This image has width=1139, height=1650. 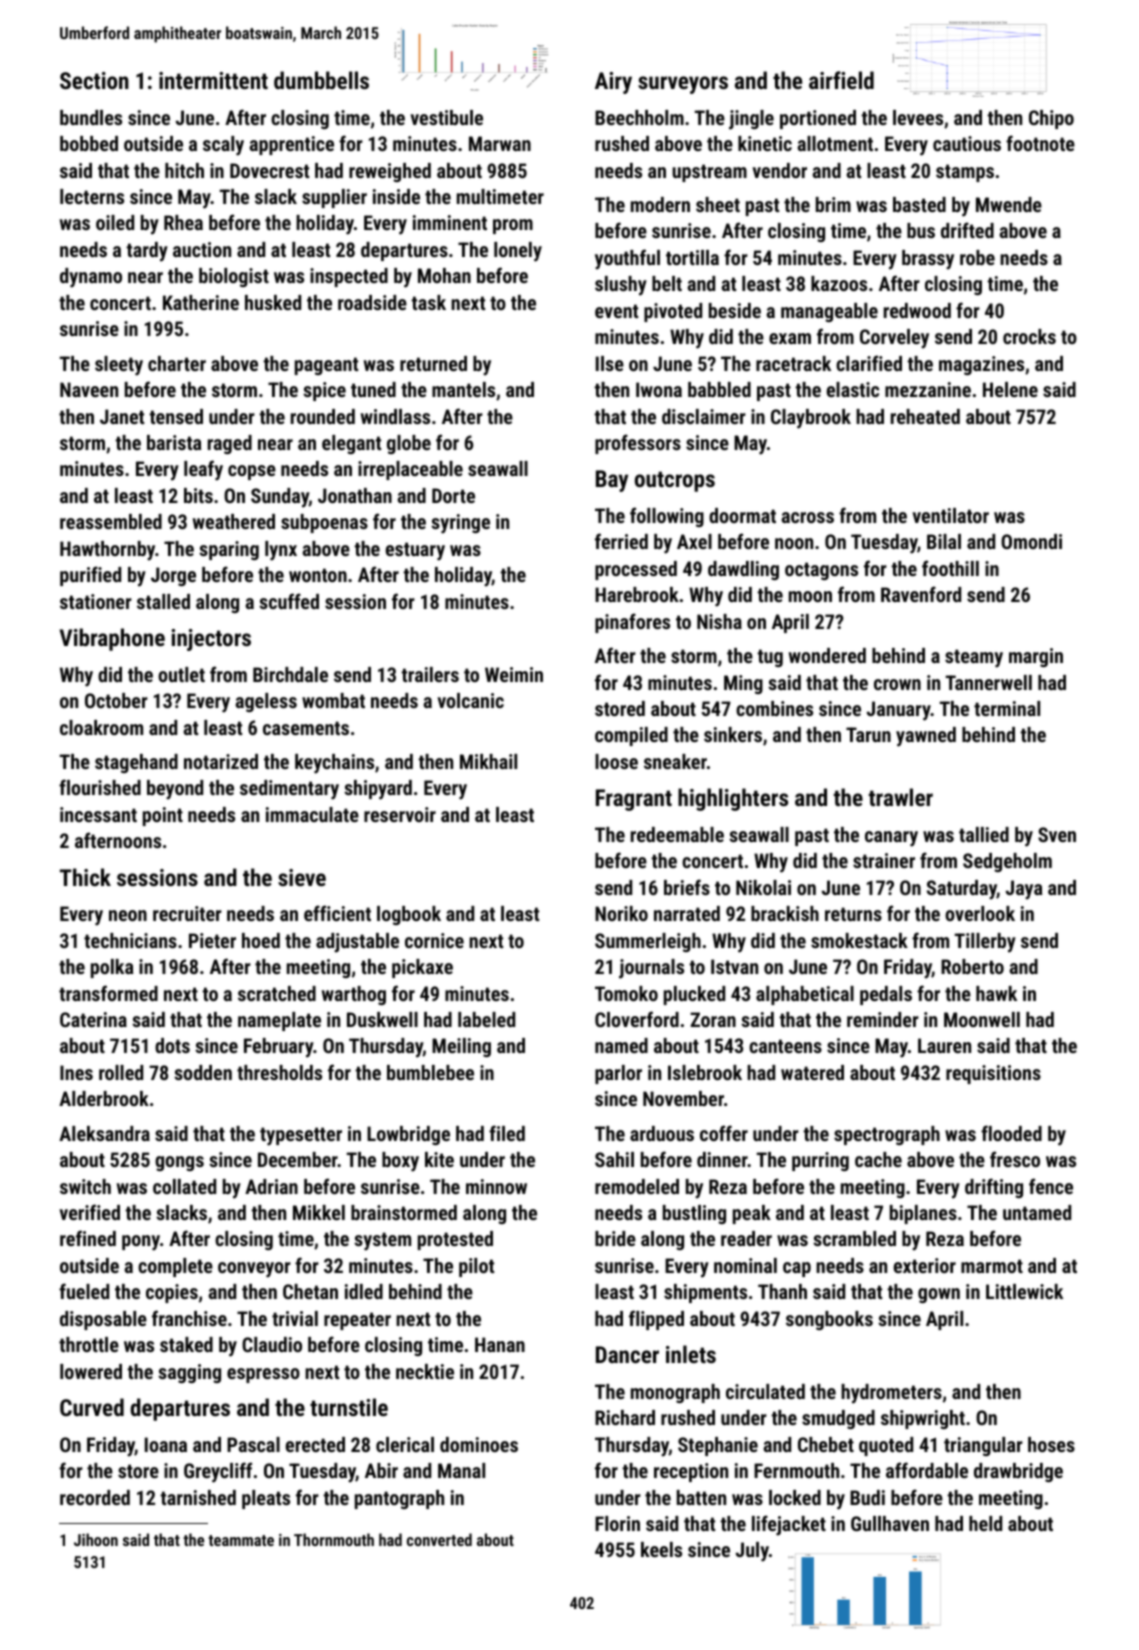 I want to click on Jaya, so click(x=1024, y=890).
